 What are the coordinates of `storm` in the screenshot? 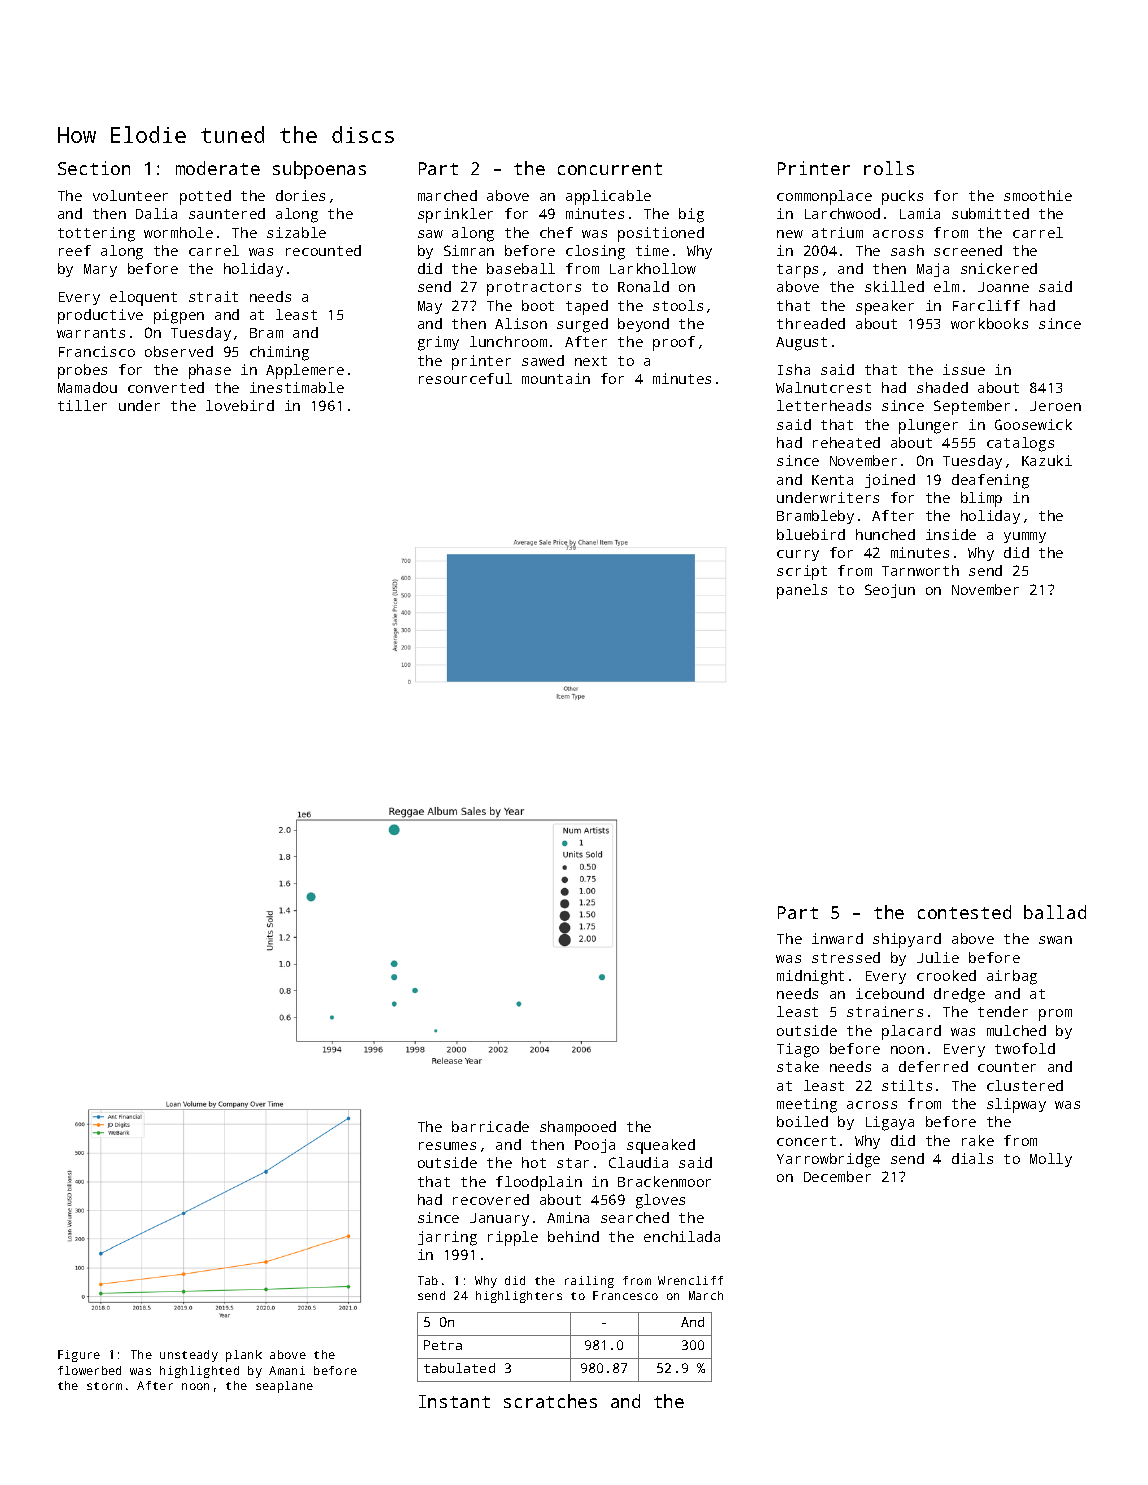 It's located at (104, 1386).
